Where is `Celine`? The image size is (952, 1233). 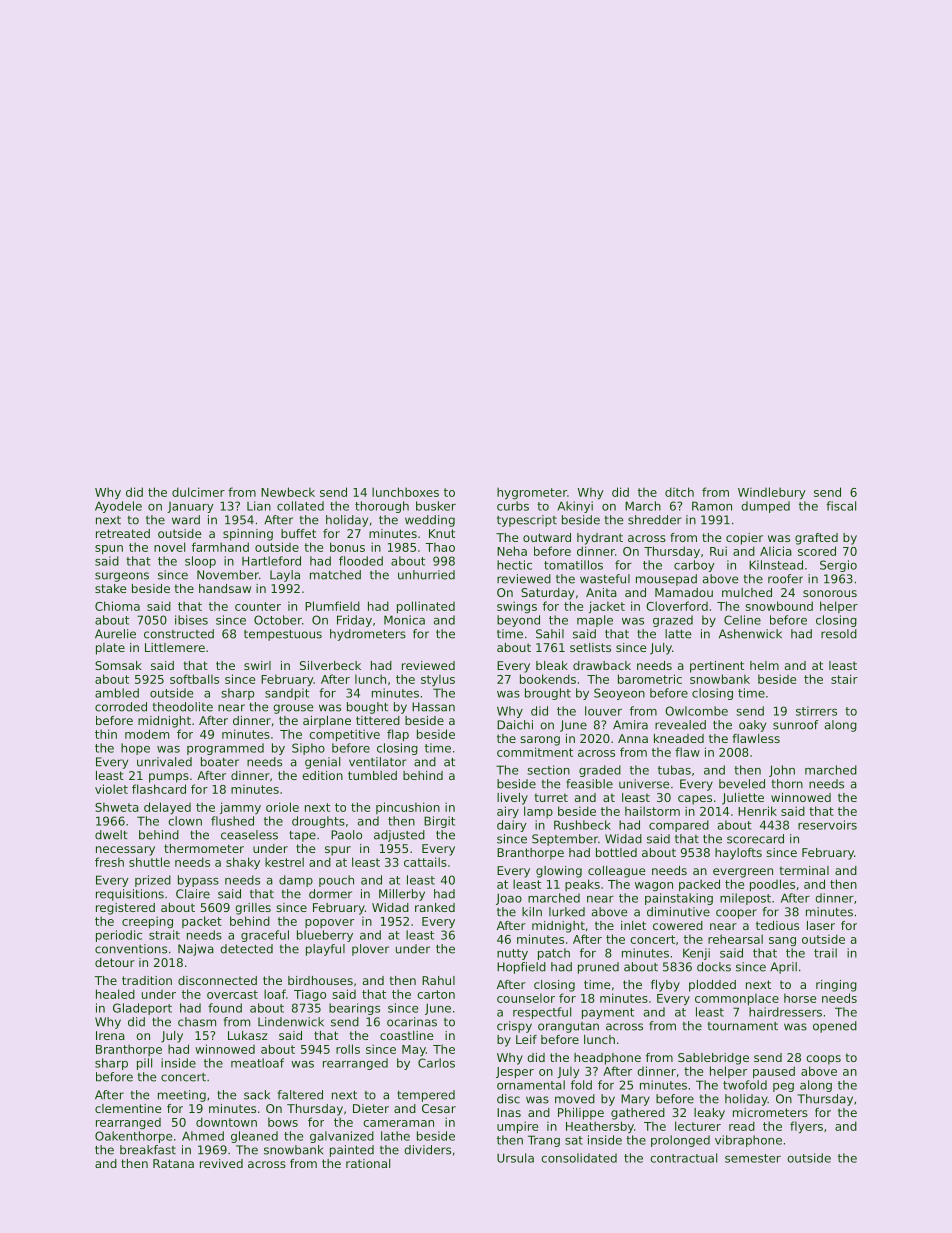
Celine is located at coordinates (742, 620).
